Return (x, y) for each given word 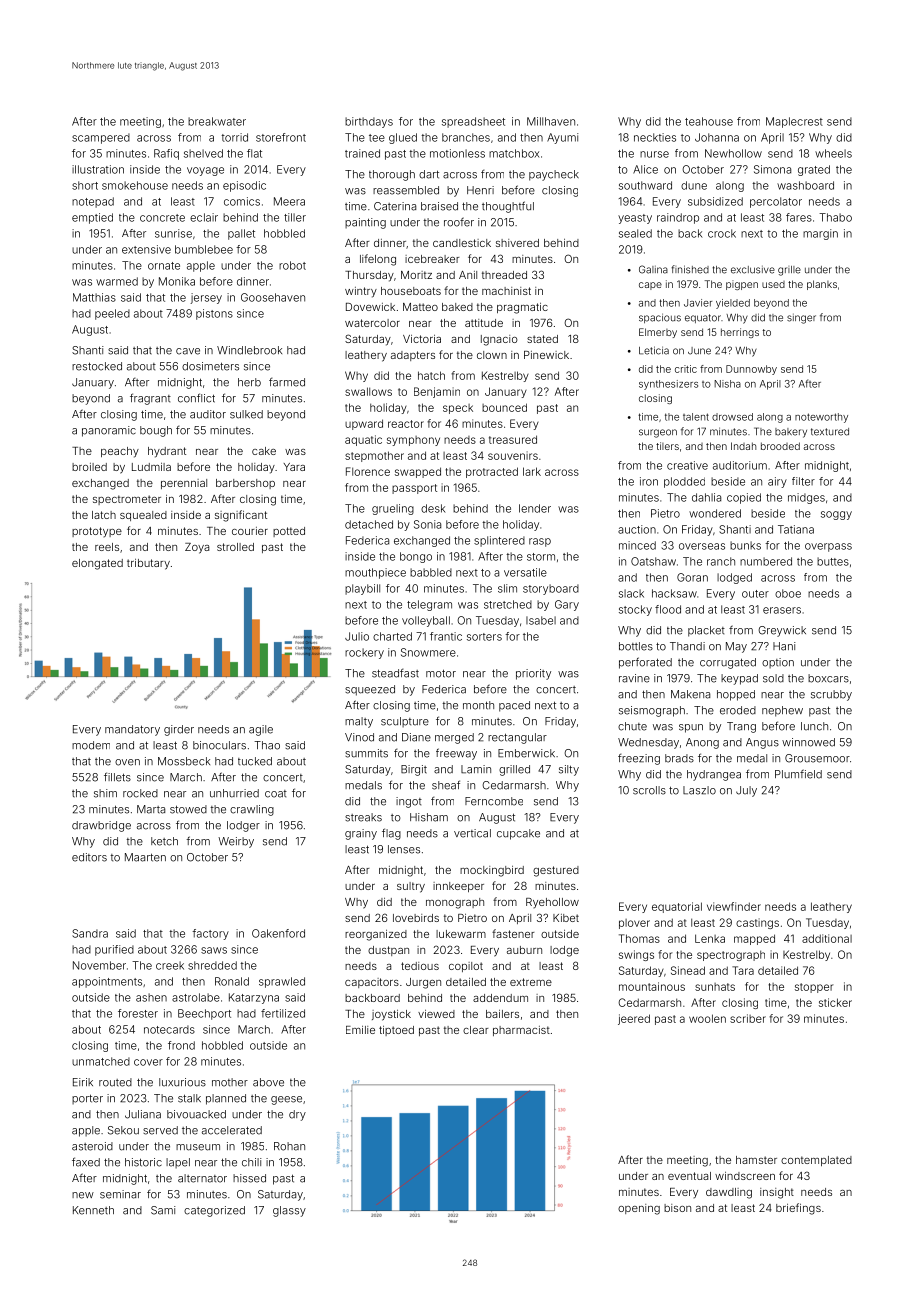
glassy (289, 1211)
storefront (281, 137)
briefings (798, 1209)
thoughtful (508, 207)
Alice (645, 169)
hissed (249, 1178)
